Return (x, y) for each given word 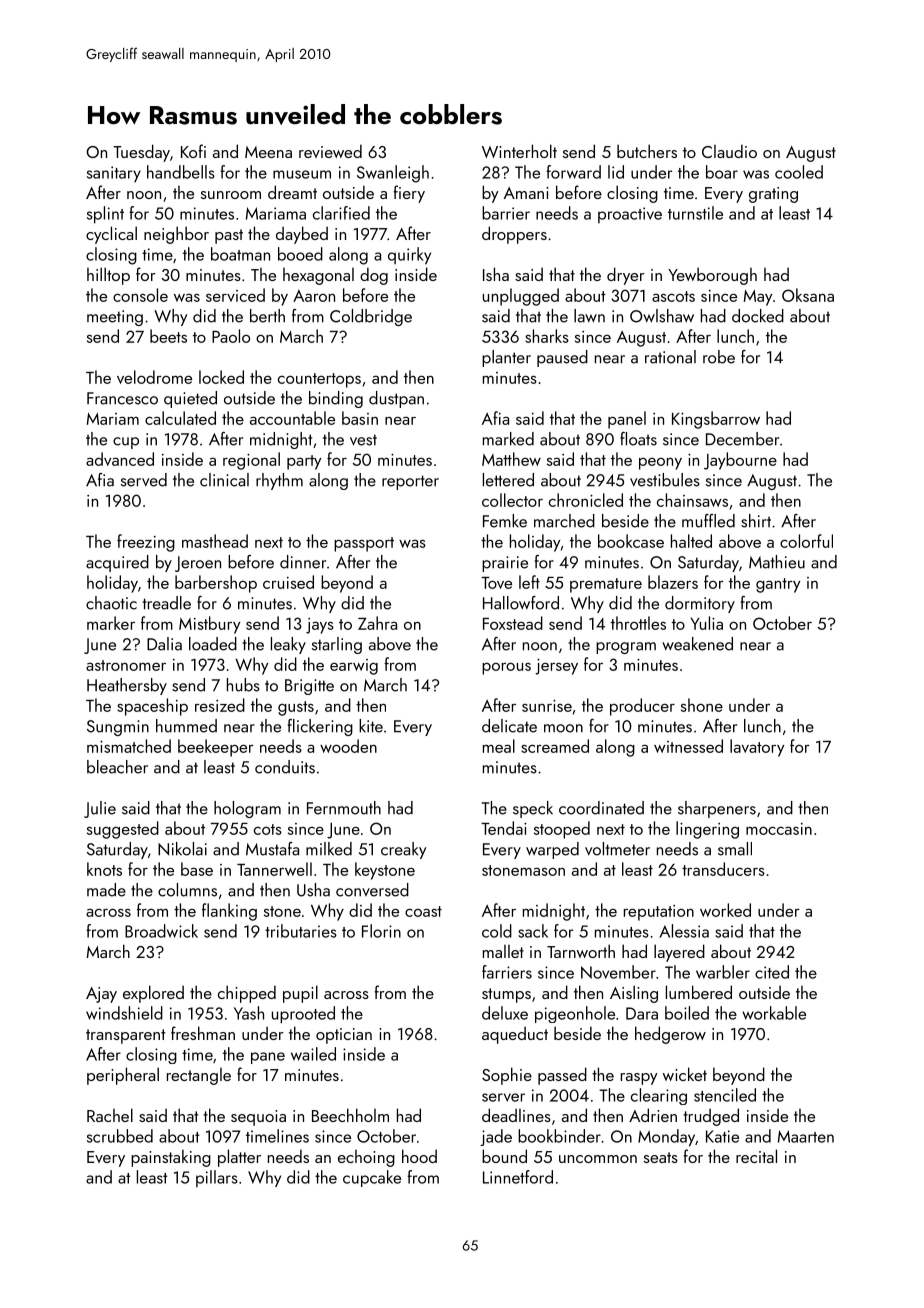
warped (552, 850)
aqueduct (515, 1035)
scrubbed (120, 1136)
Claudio (729, 151)
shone (702, 705)
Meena (268, 152)
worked (725, 910)
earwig (354, 667)
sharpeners (717, 809)
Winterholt (519, 151)
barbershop (216, 584)
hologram (247, 809)
